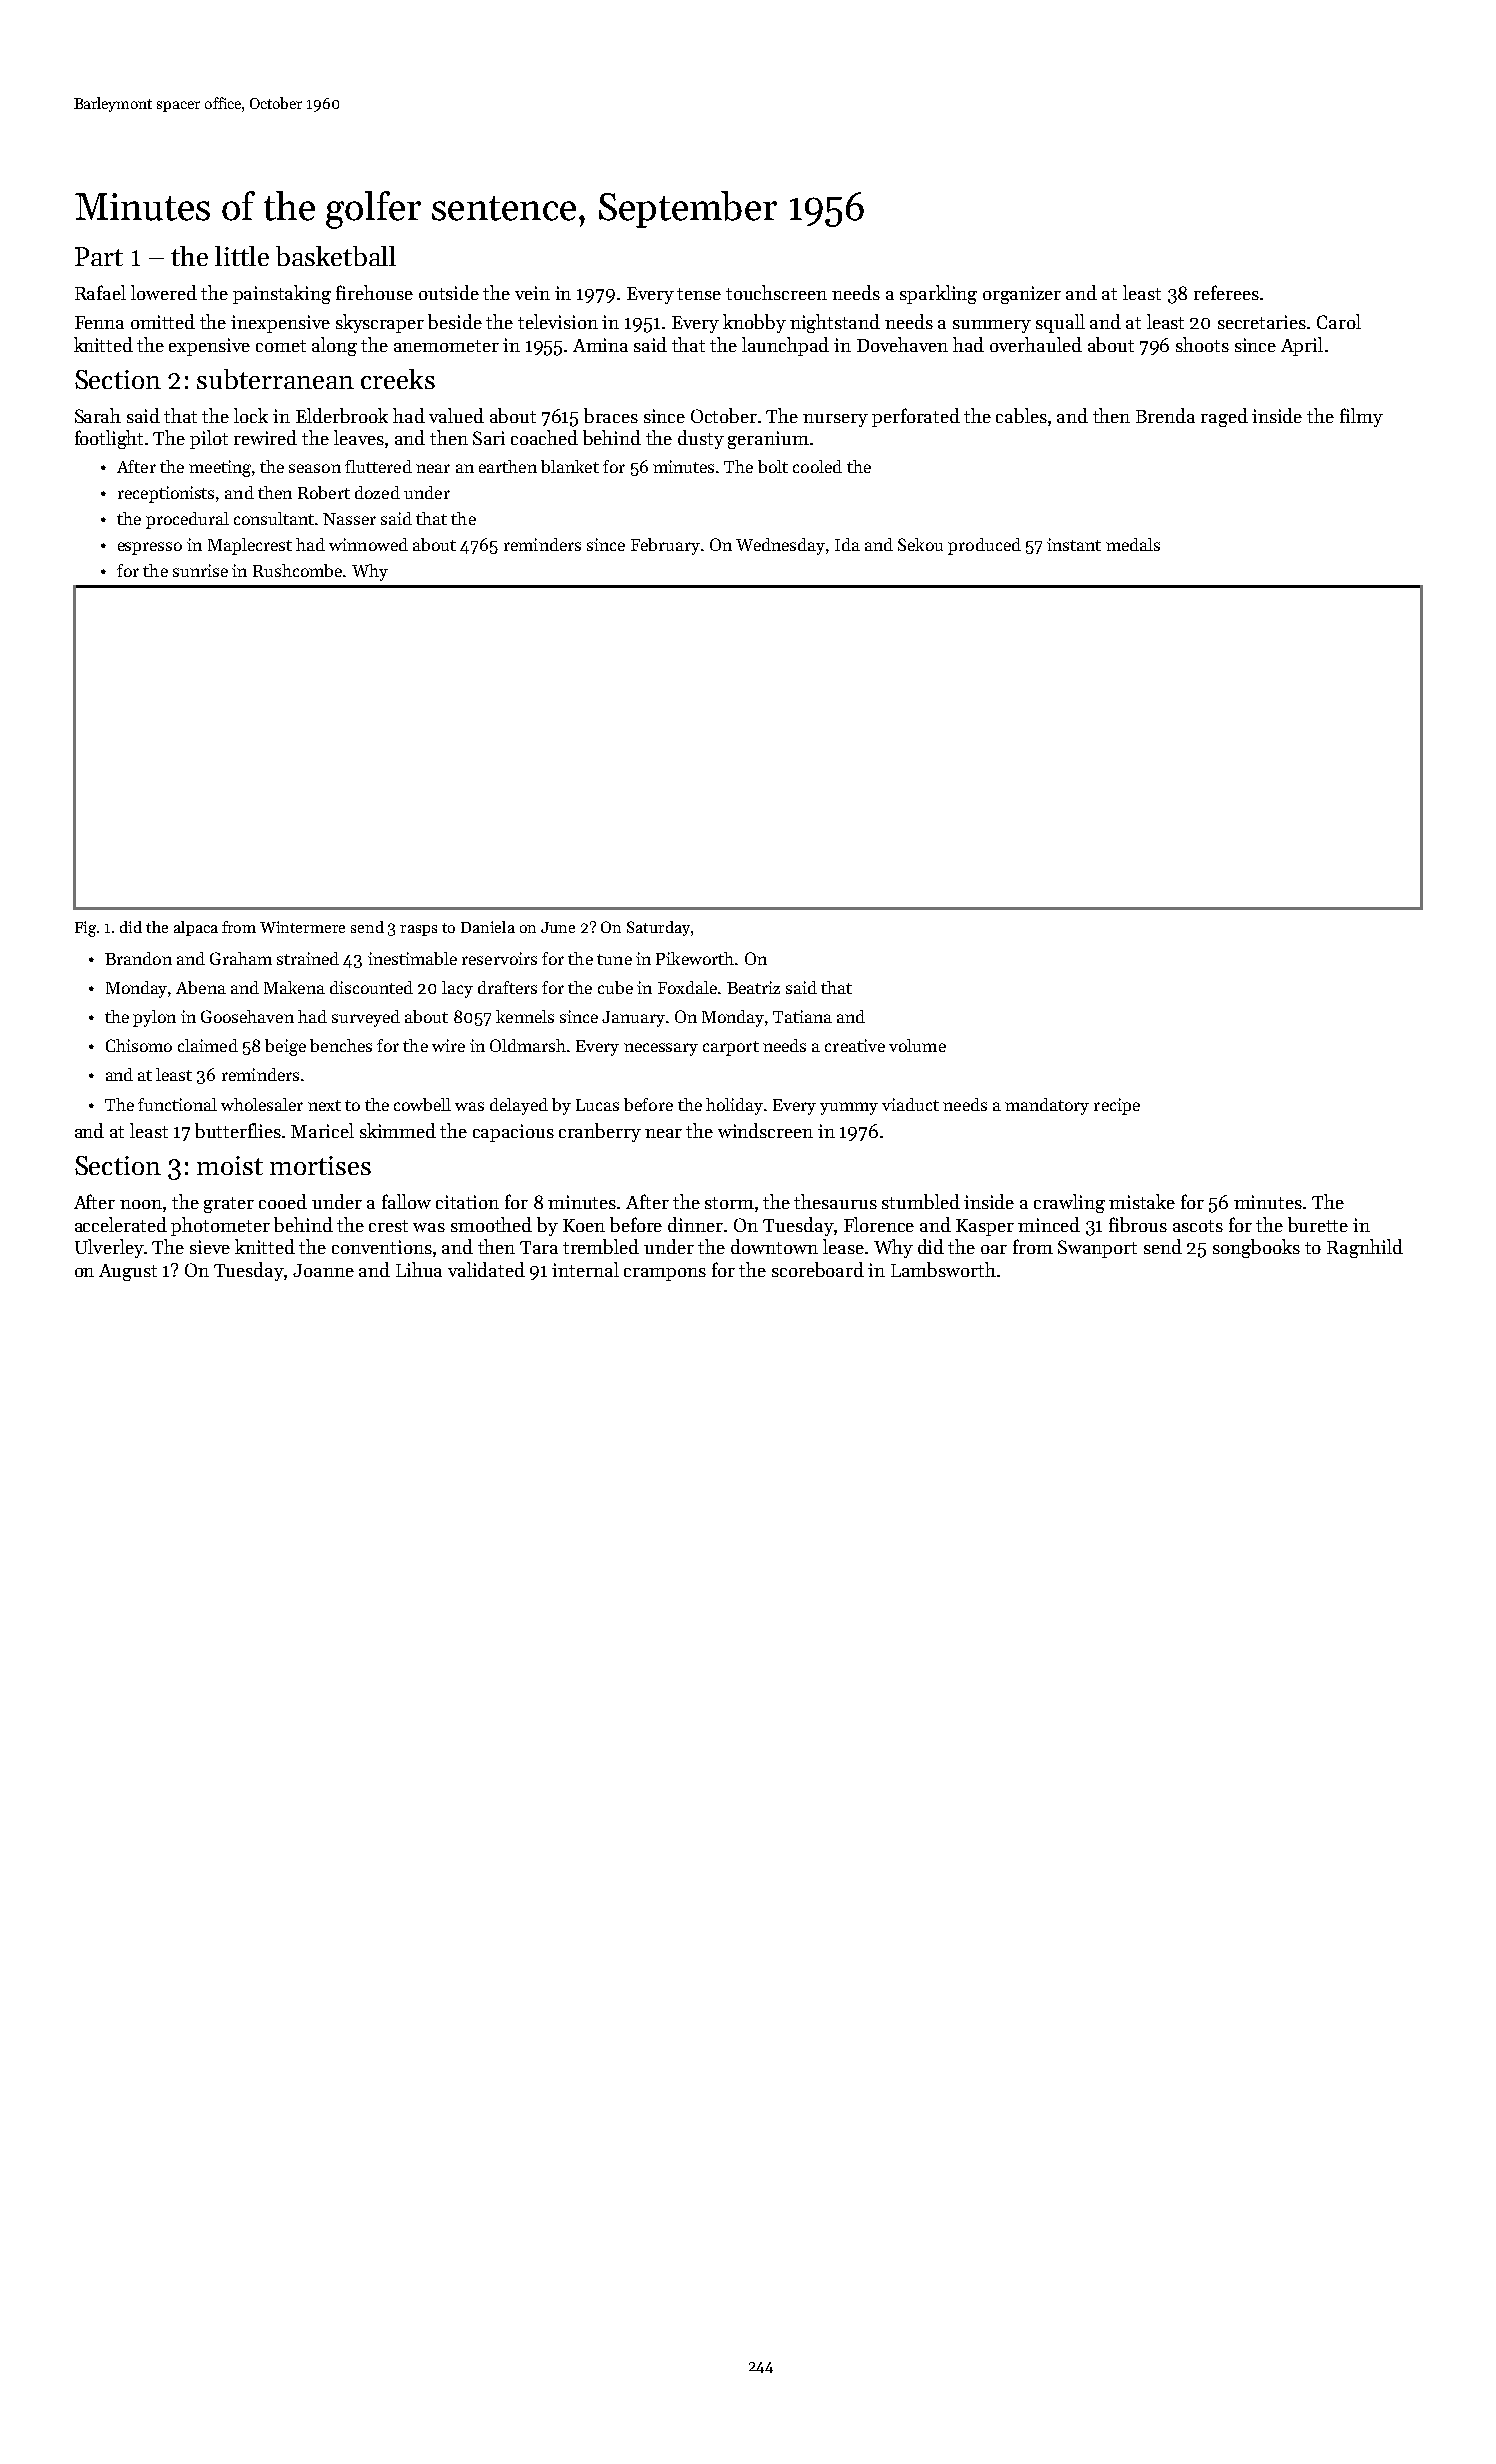  I want to click on alpaca, so click(196, 928).
